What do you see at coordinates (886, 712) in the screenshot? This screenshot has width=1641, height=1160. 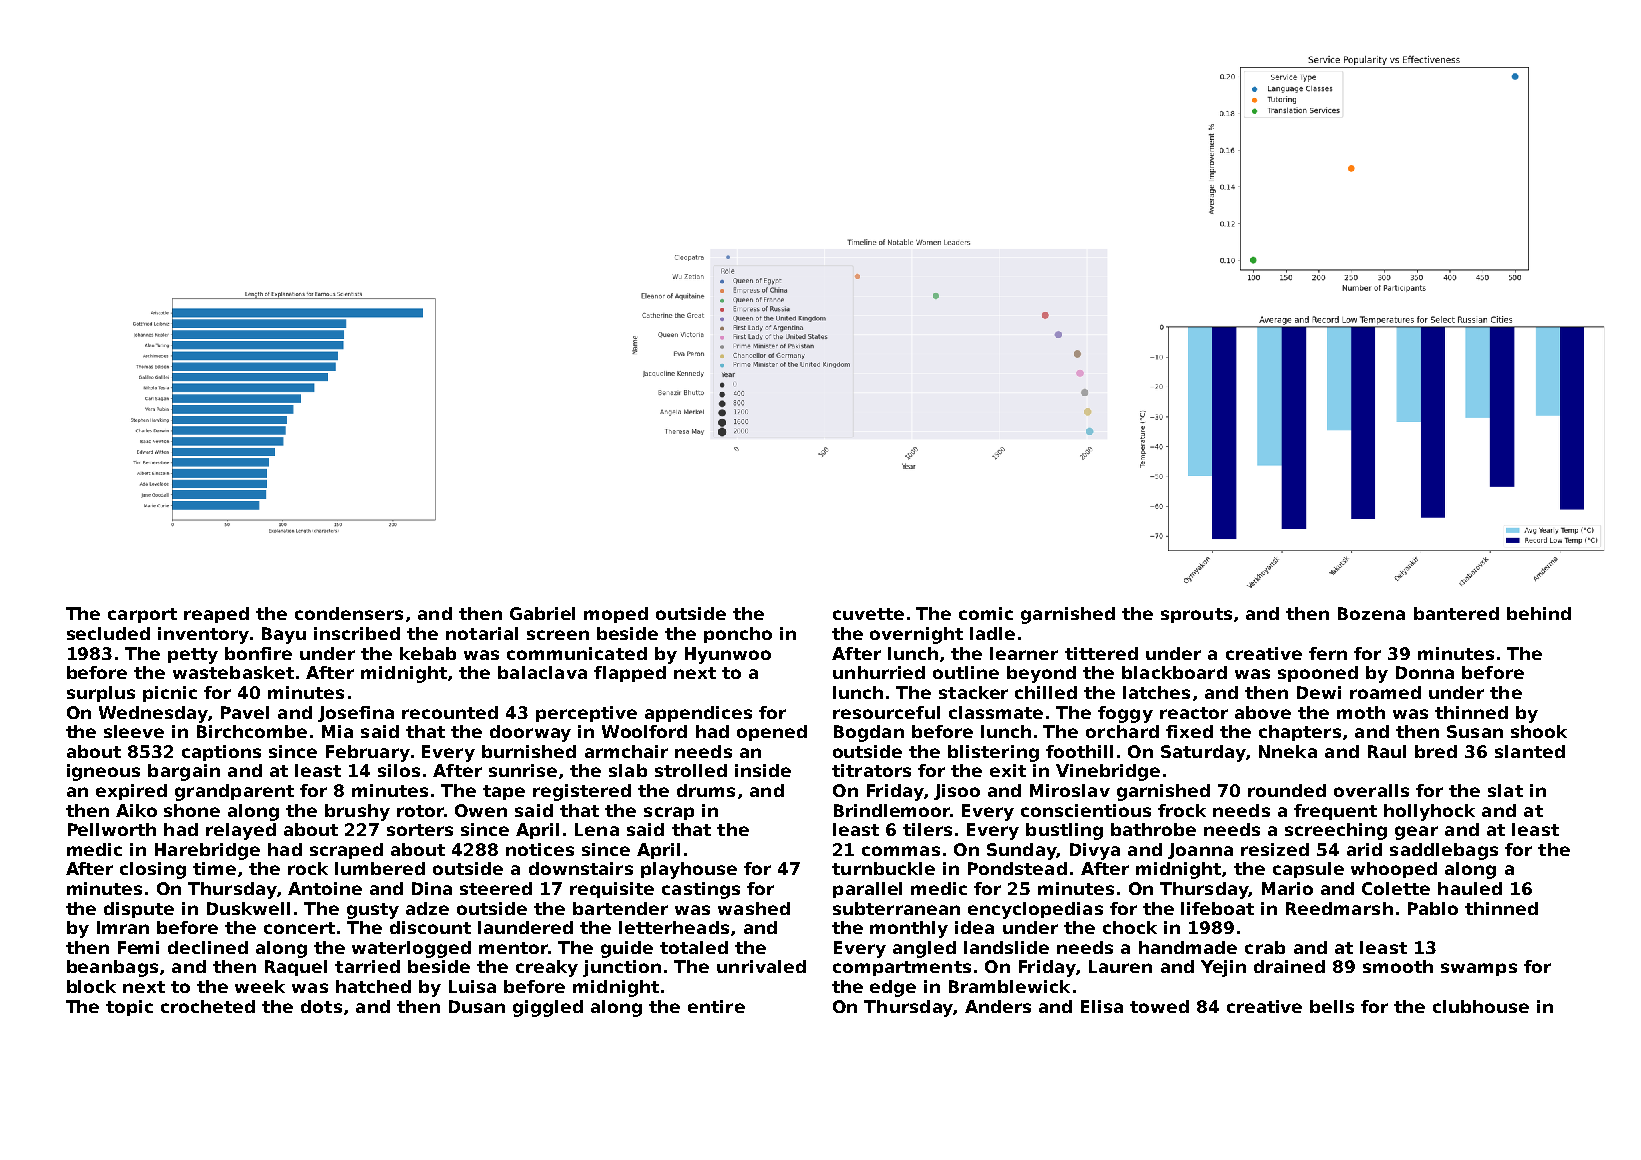 I see `resourceful` at bounding box center [886, 712].
